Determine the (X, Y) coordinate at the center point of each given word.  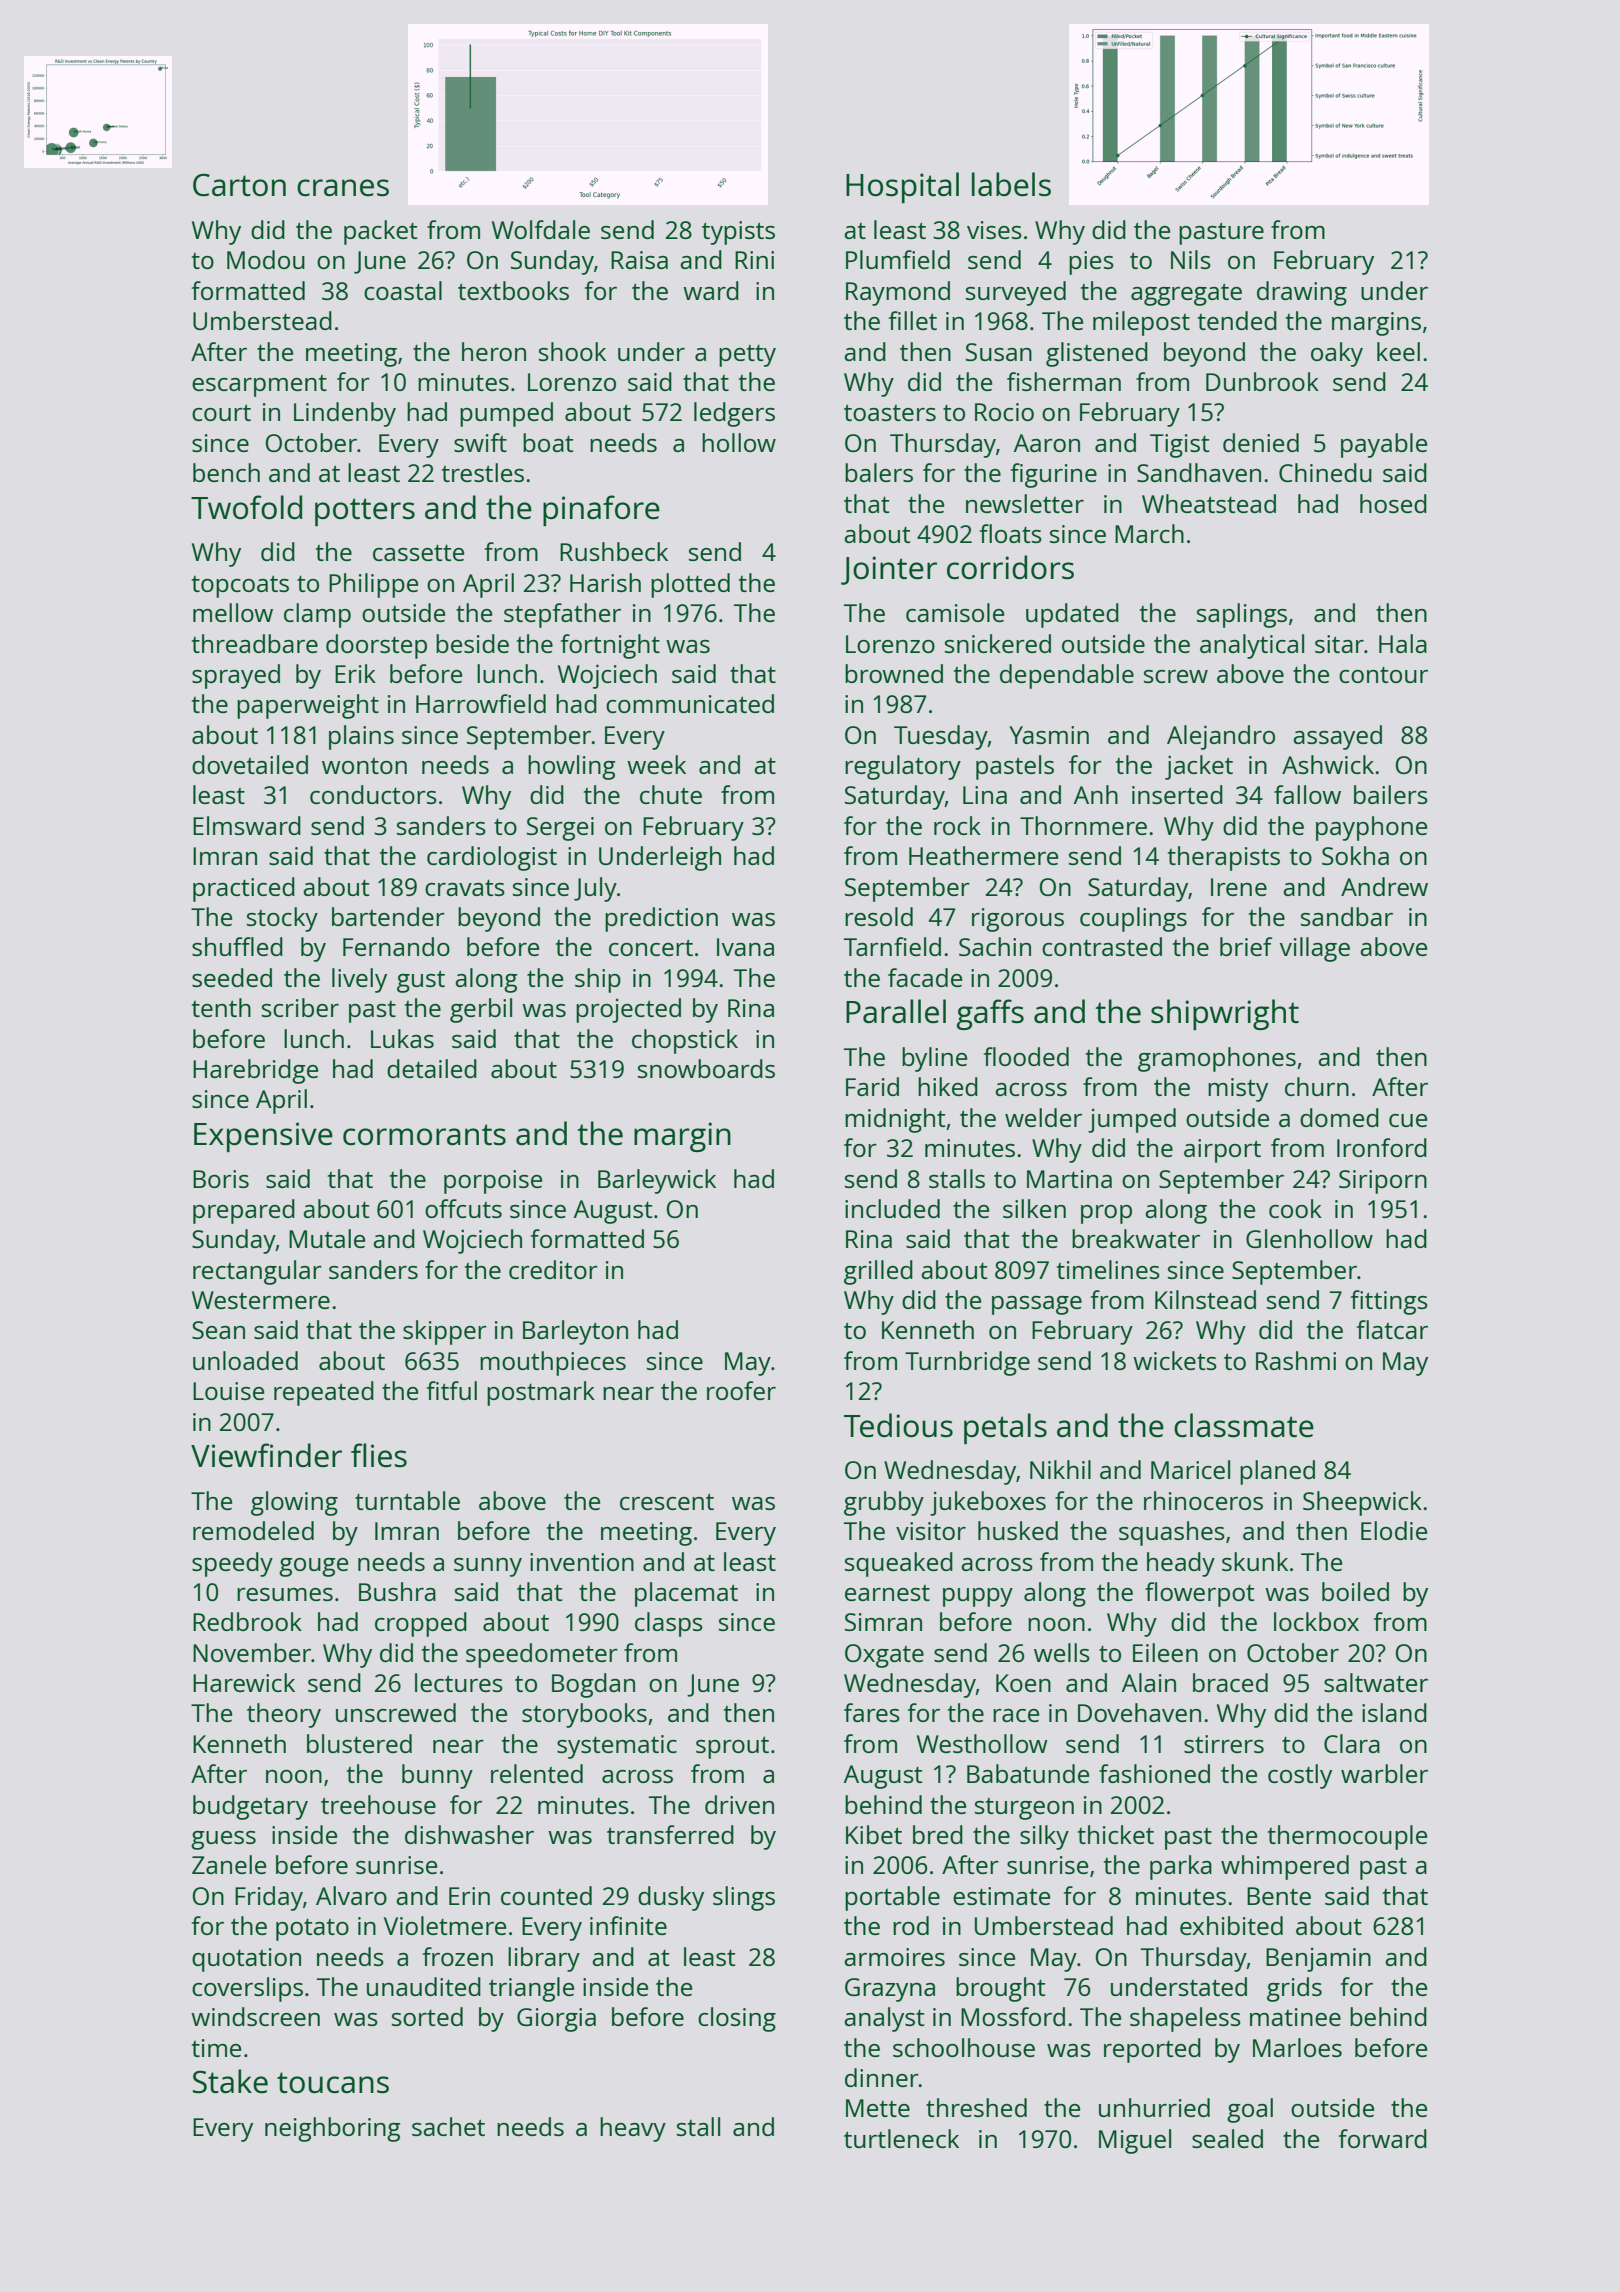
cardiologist (492, 858)
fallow (1307, 794)
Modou (266, 259)
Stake (230, 2081)
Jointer (889, 570)
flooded (1026, 1056)
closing (737, 2019)
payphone (1371, 828)
